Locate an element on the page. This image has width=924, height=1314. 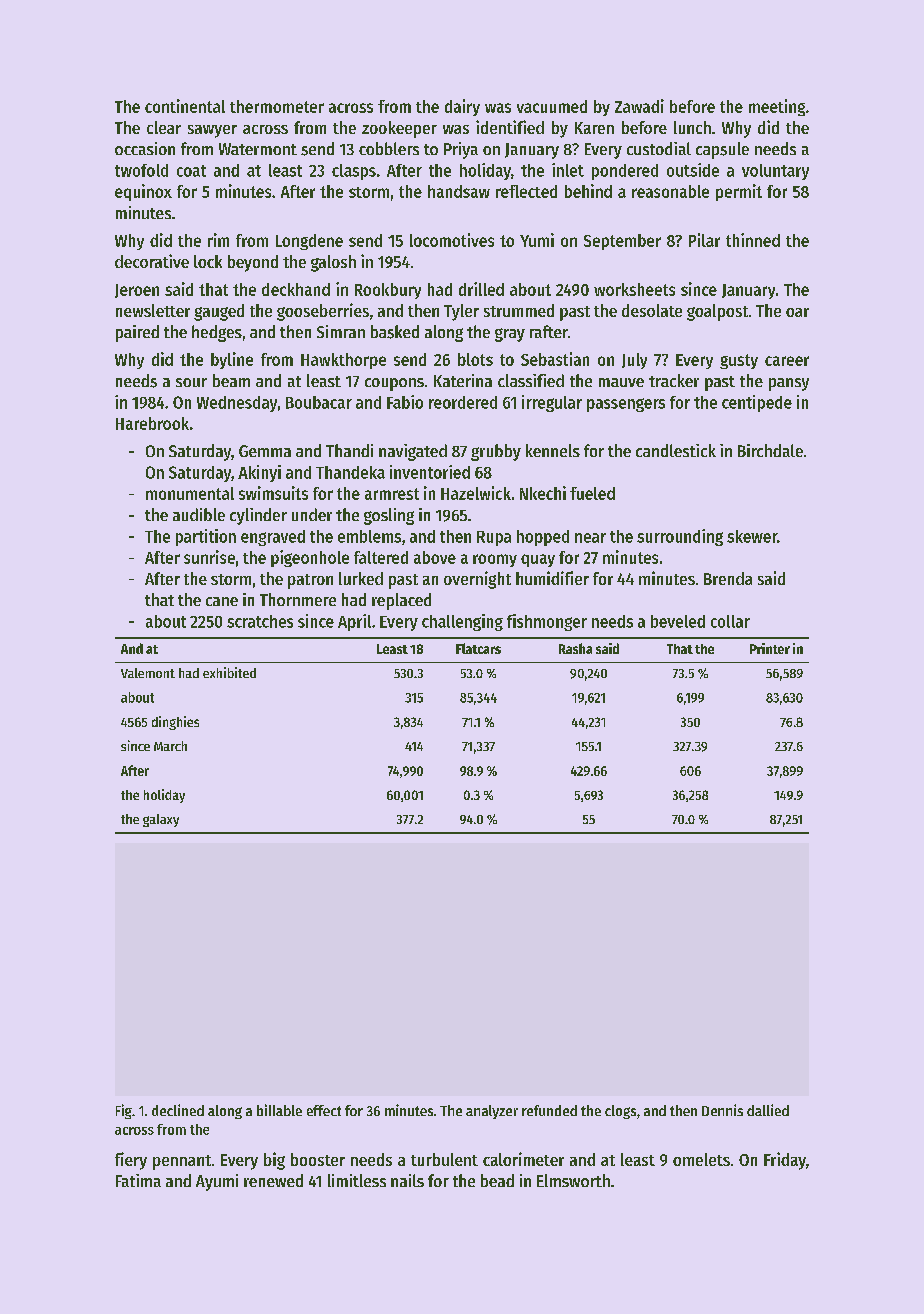
Flatcars is located at coordinates (478, 648).
